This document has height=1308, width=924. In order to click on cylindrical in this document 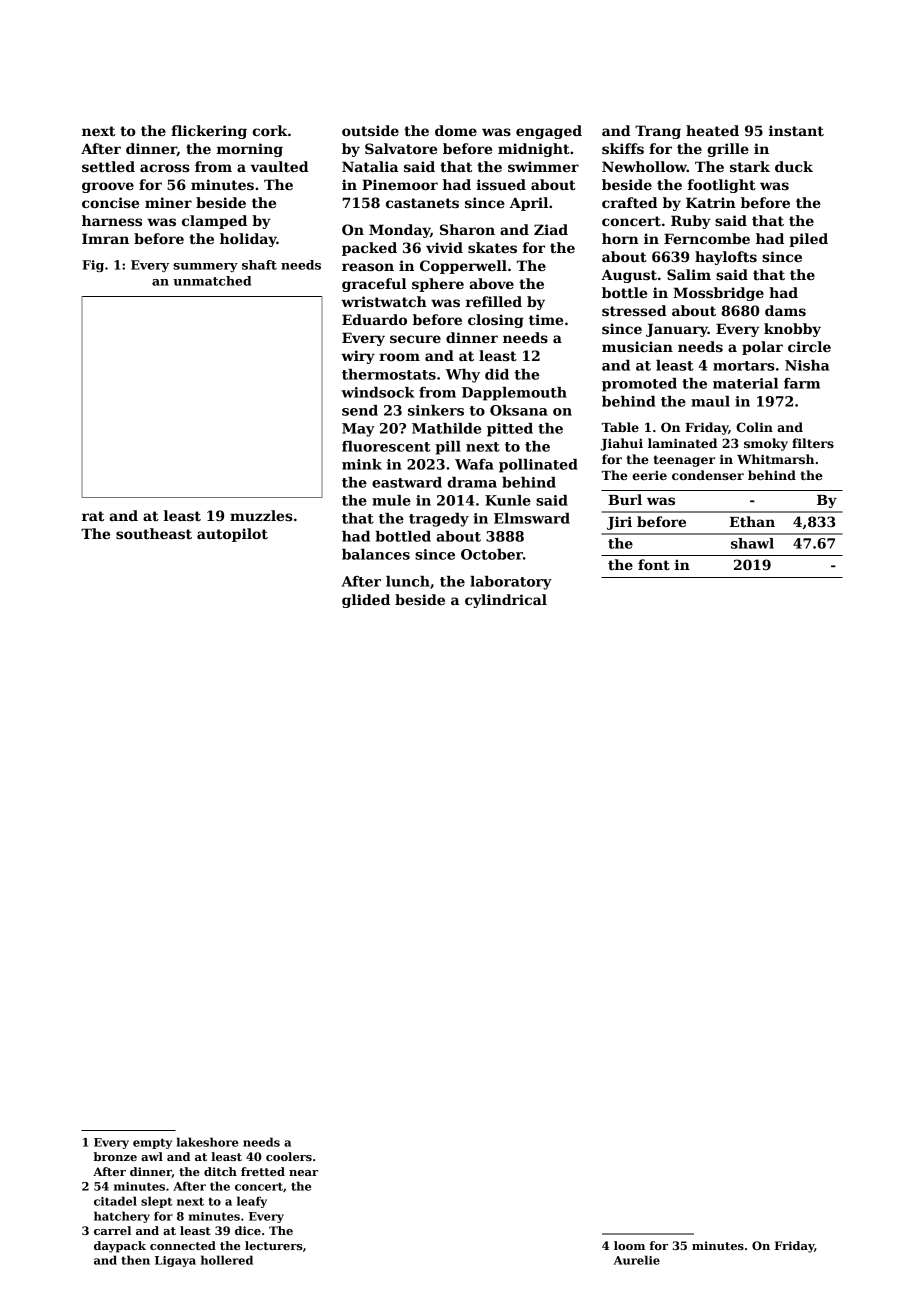, I will do `click(506, 601)`.
